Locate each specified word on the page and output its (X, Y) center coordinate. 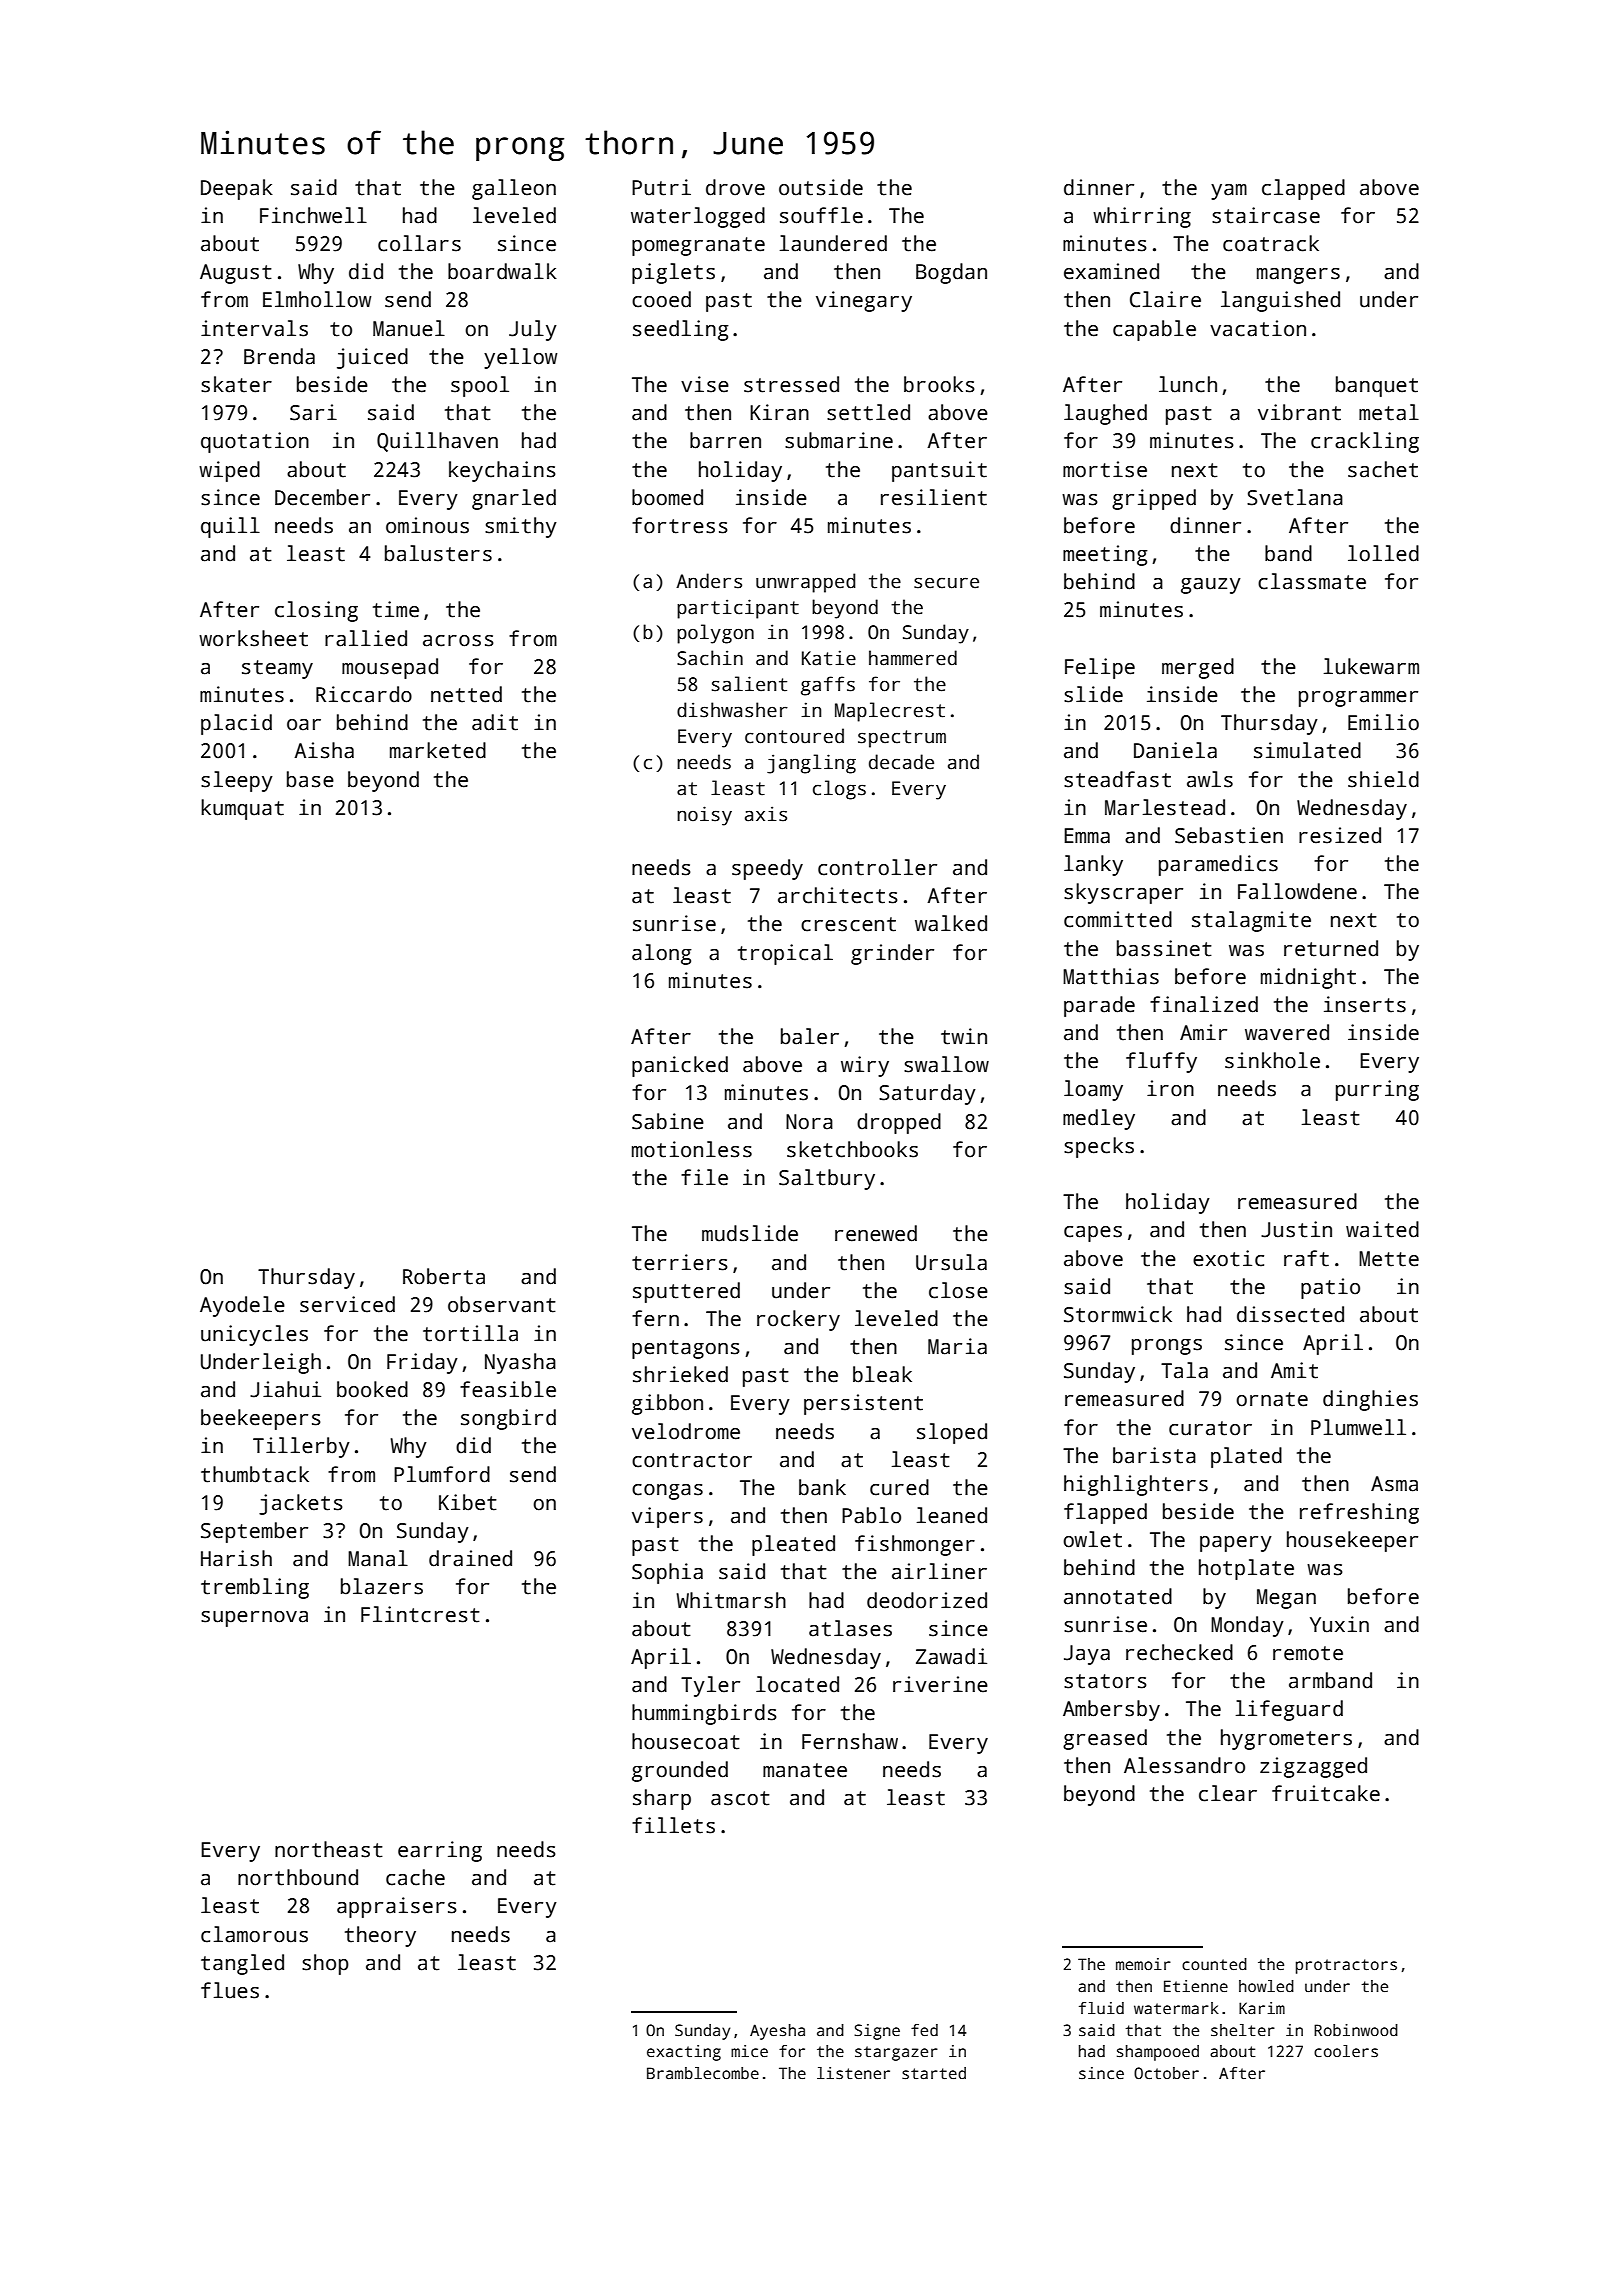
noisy (704, 816)
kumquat (242, 809)
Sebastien (1229, 835)
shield (1383, 779)
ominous (427, 525)
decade (901, 762)
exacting (684, 2053)
